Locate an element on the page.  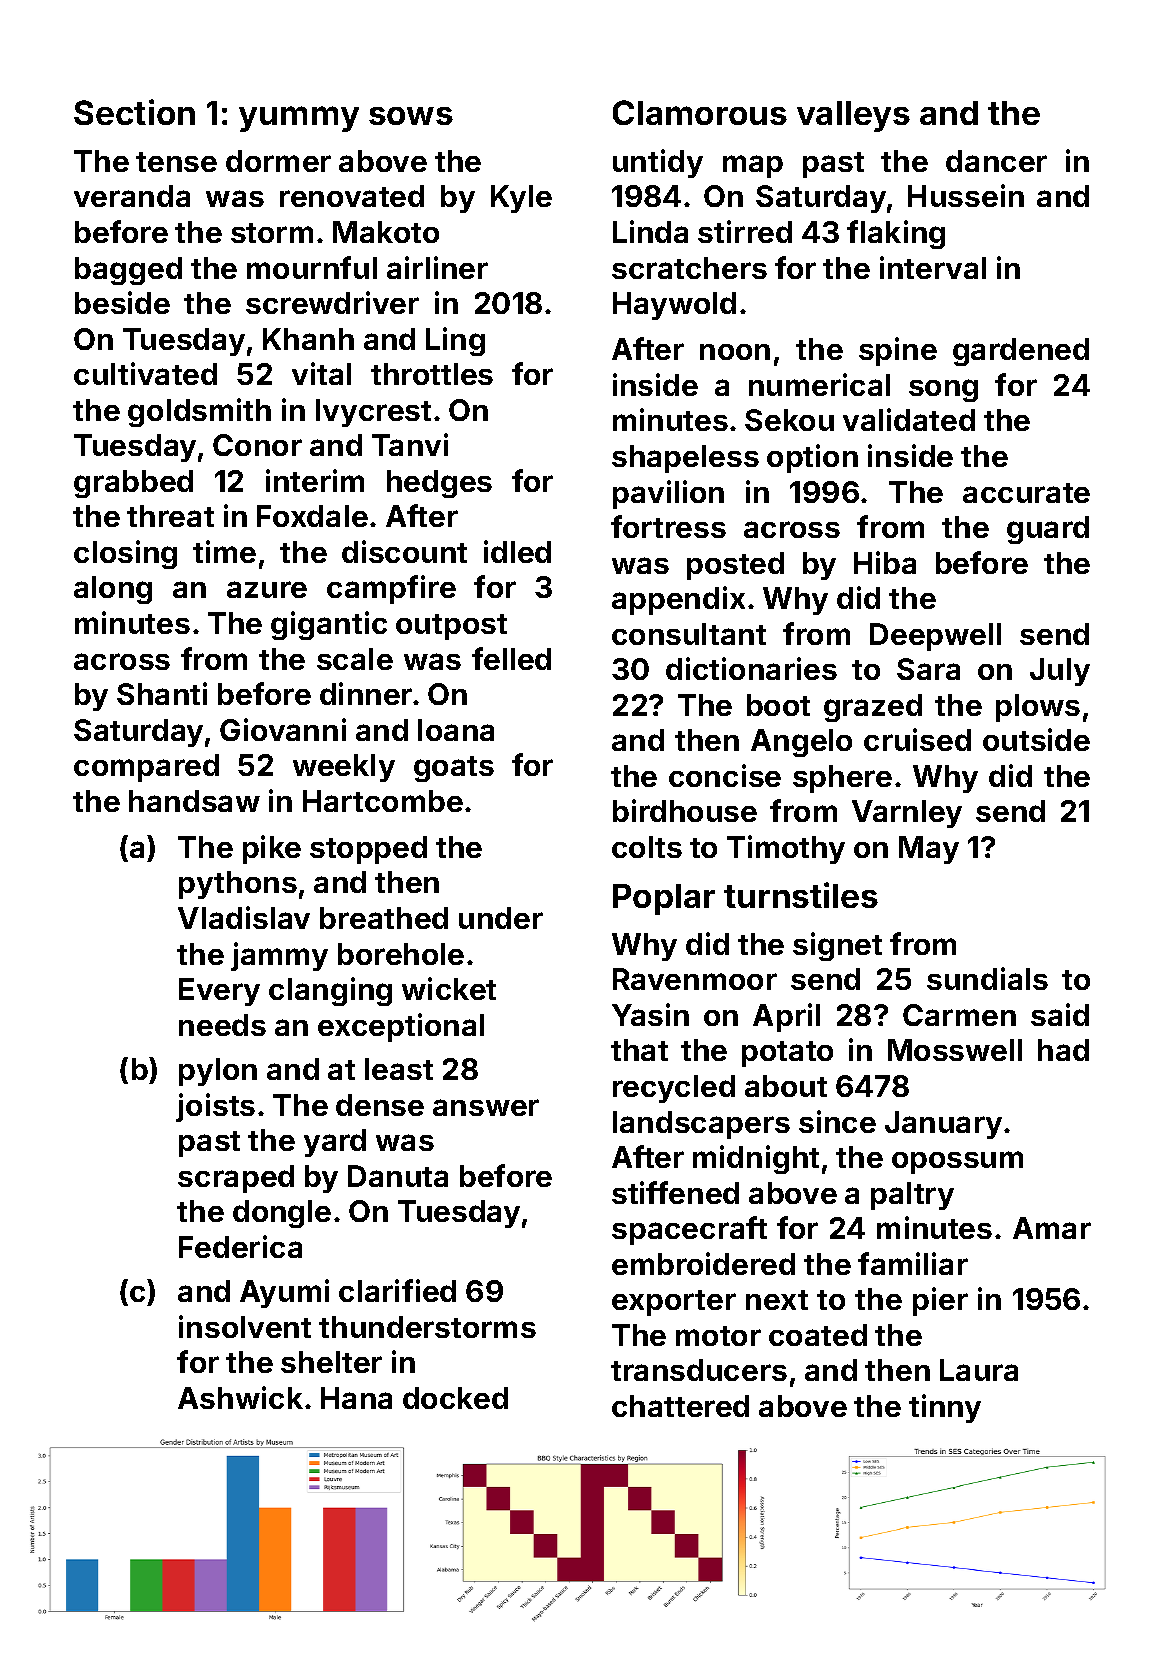
Mosswell is located at coordinates (955, 1050).
